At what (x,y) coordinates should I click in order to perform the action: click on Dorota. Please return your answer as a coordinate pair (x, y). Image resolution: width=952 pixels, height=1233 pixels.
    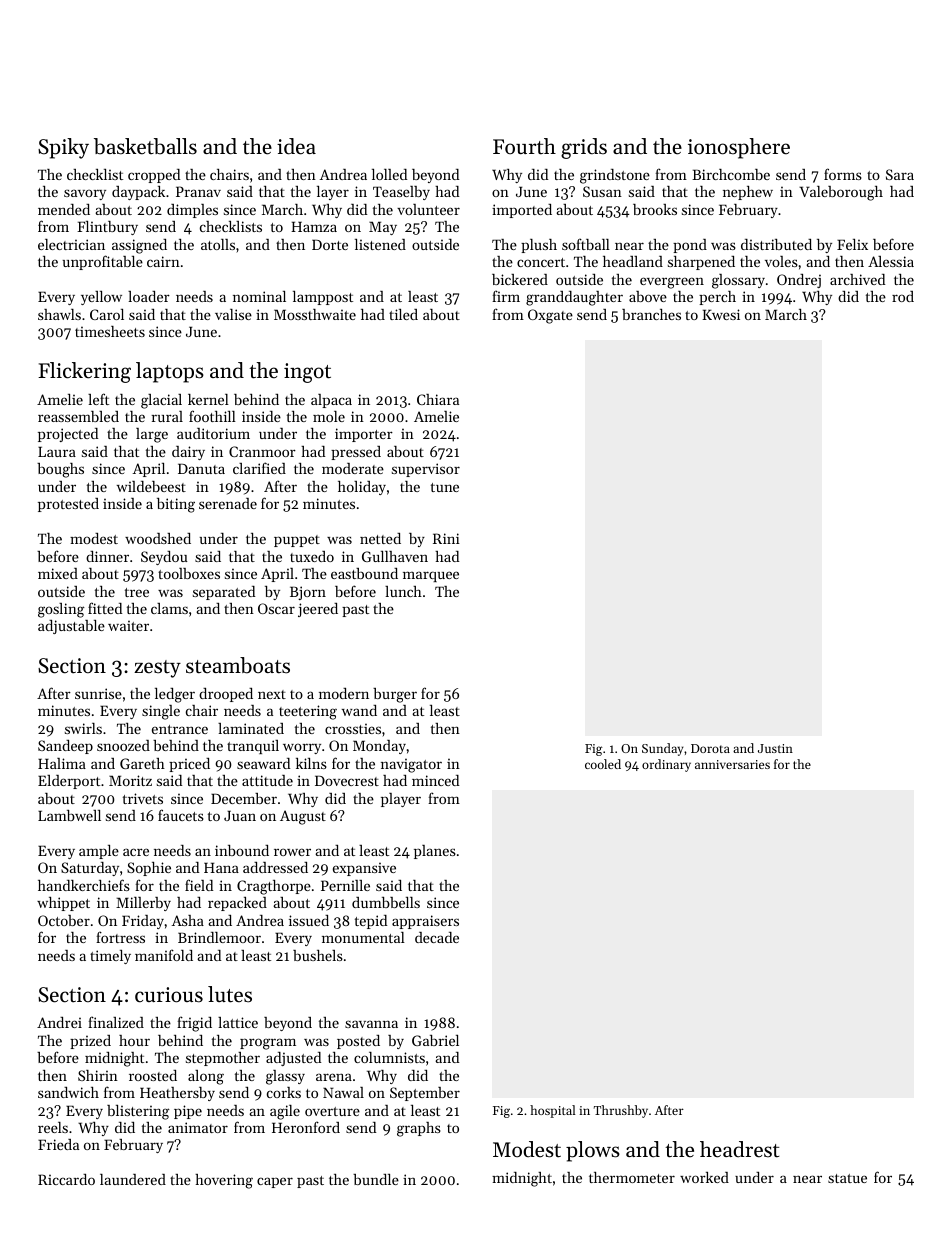
    Looking at the image, I should click on (710, 748).
